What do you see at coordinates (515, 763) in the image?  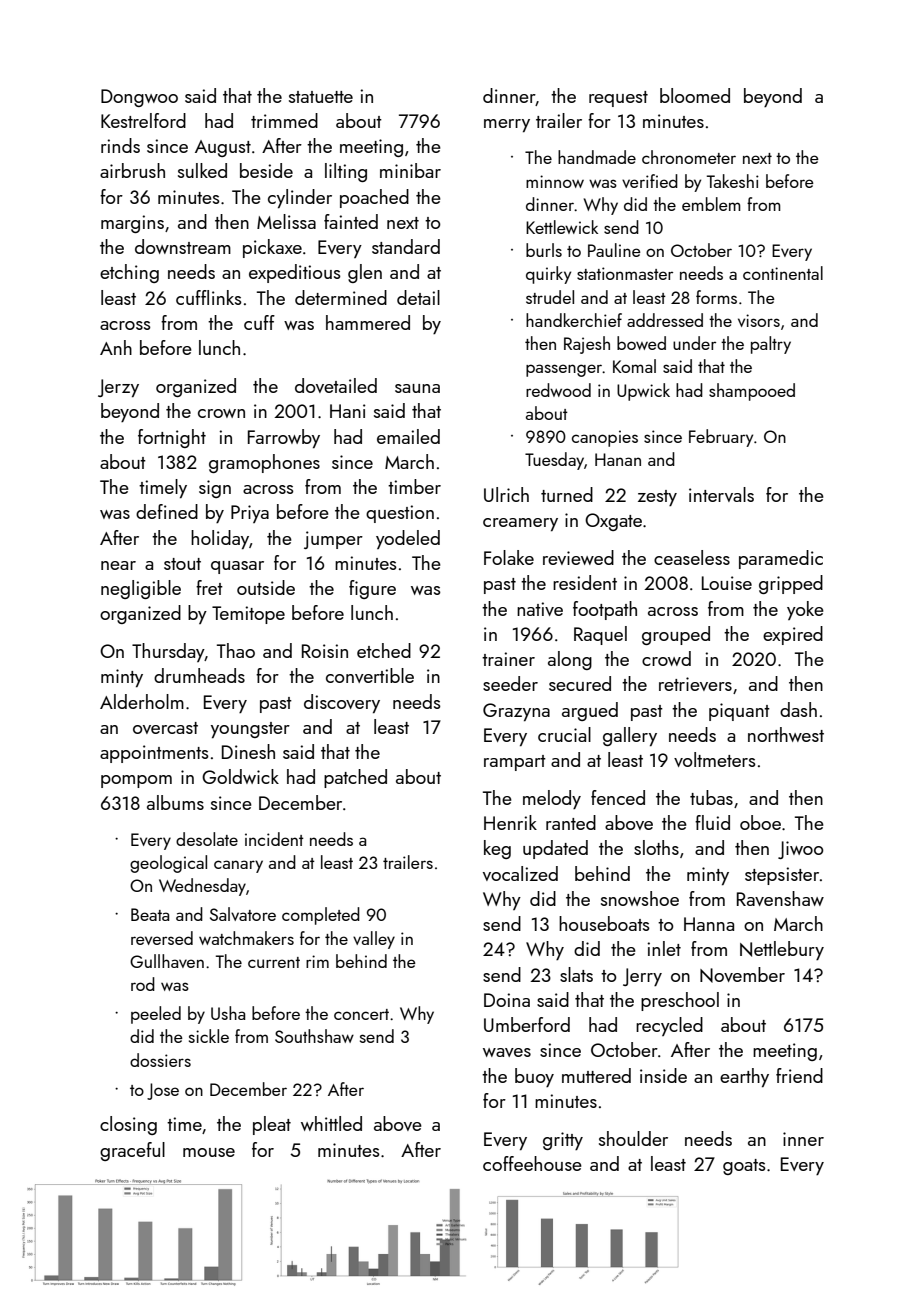 I see `rampart` at bounding box center [515, 763].
